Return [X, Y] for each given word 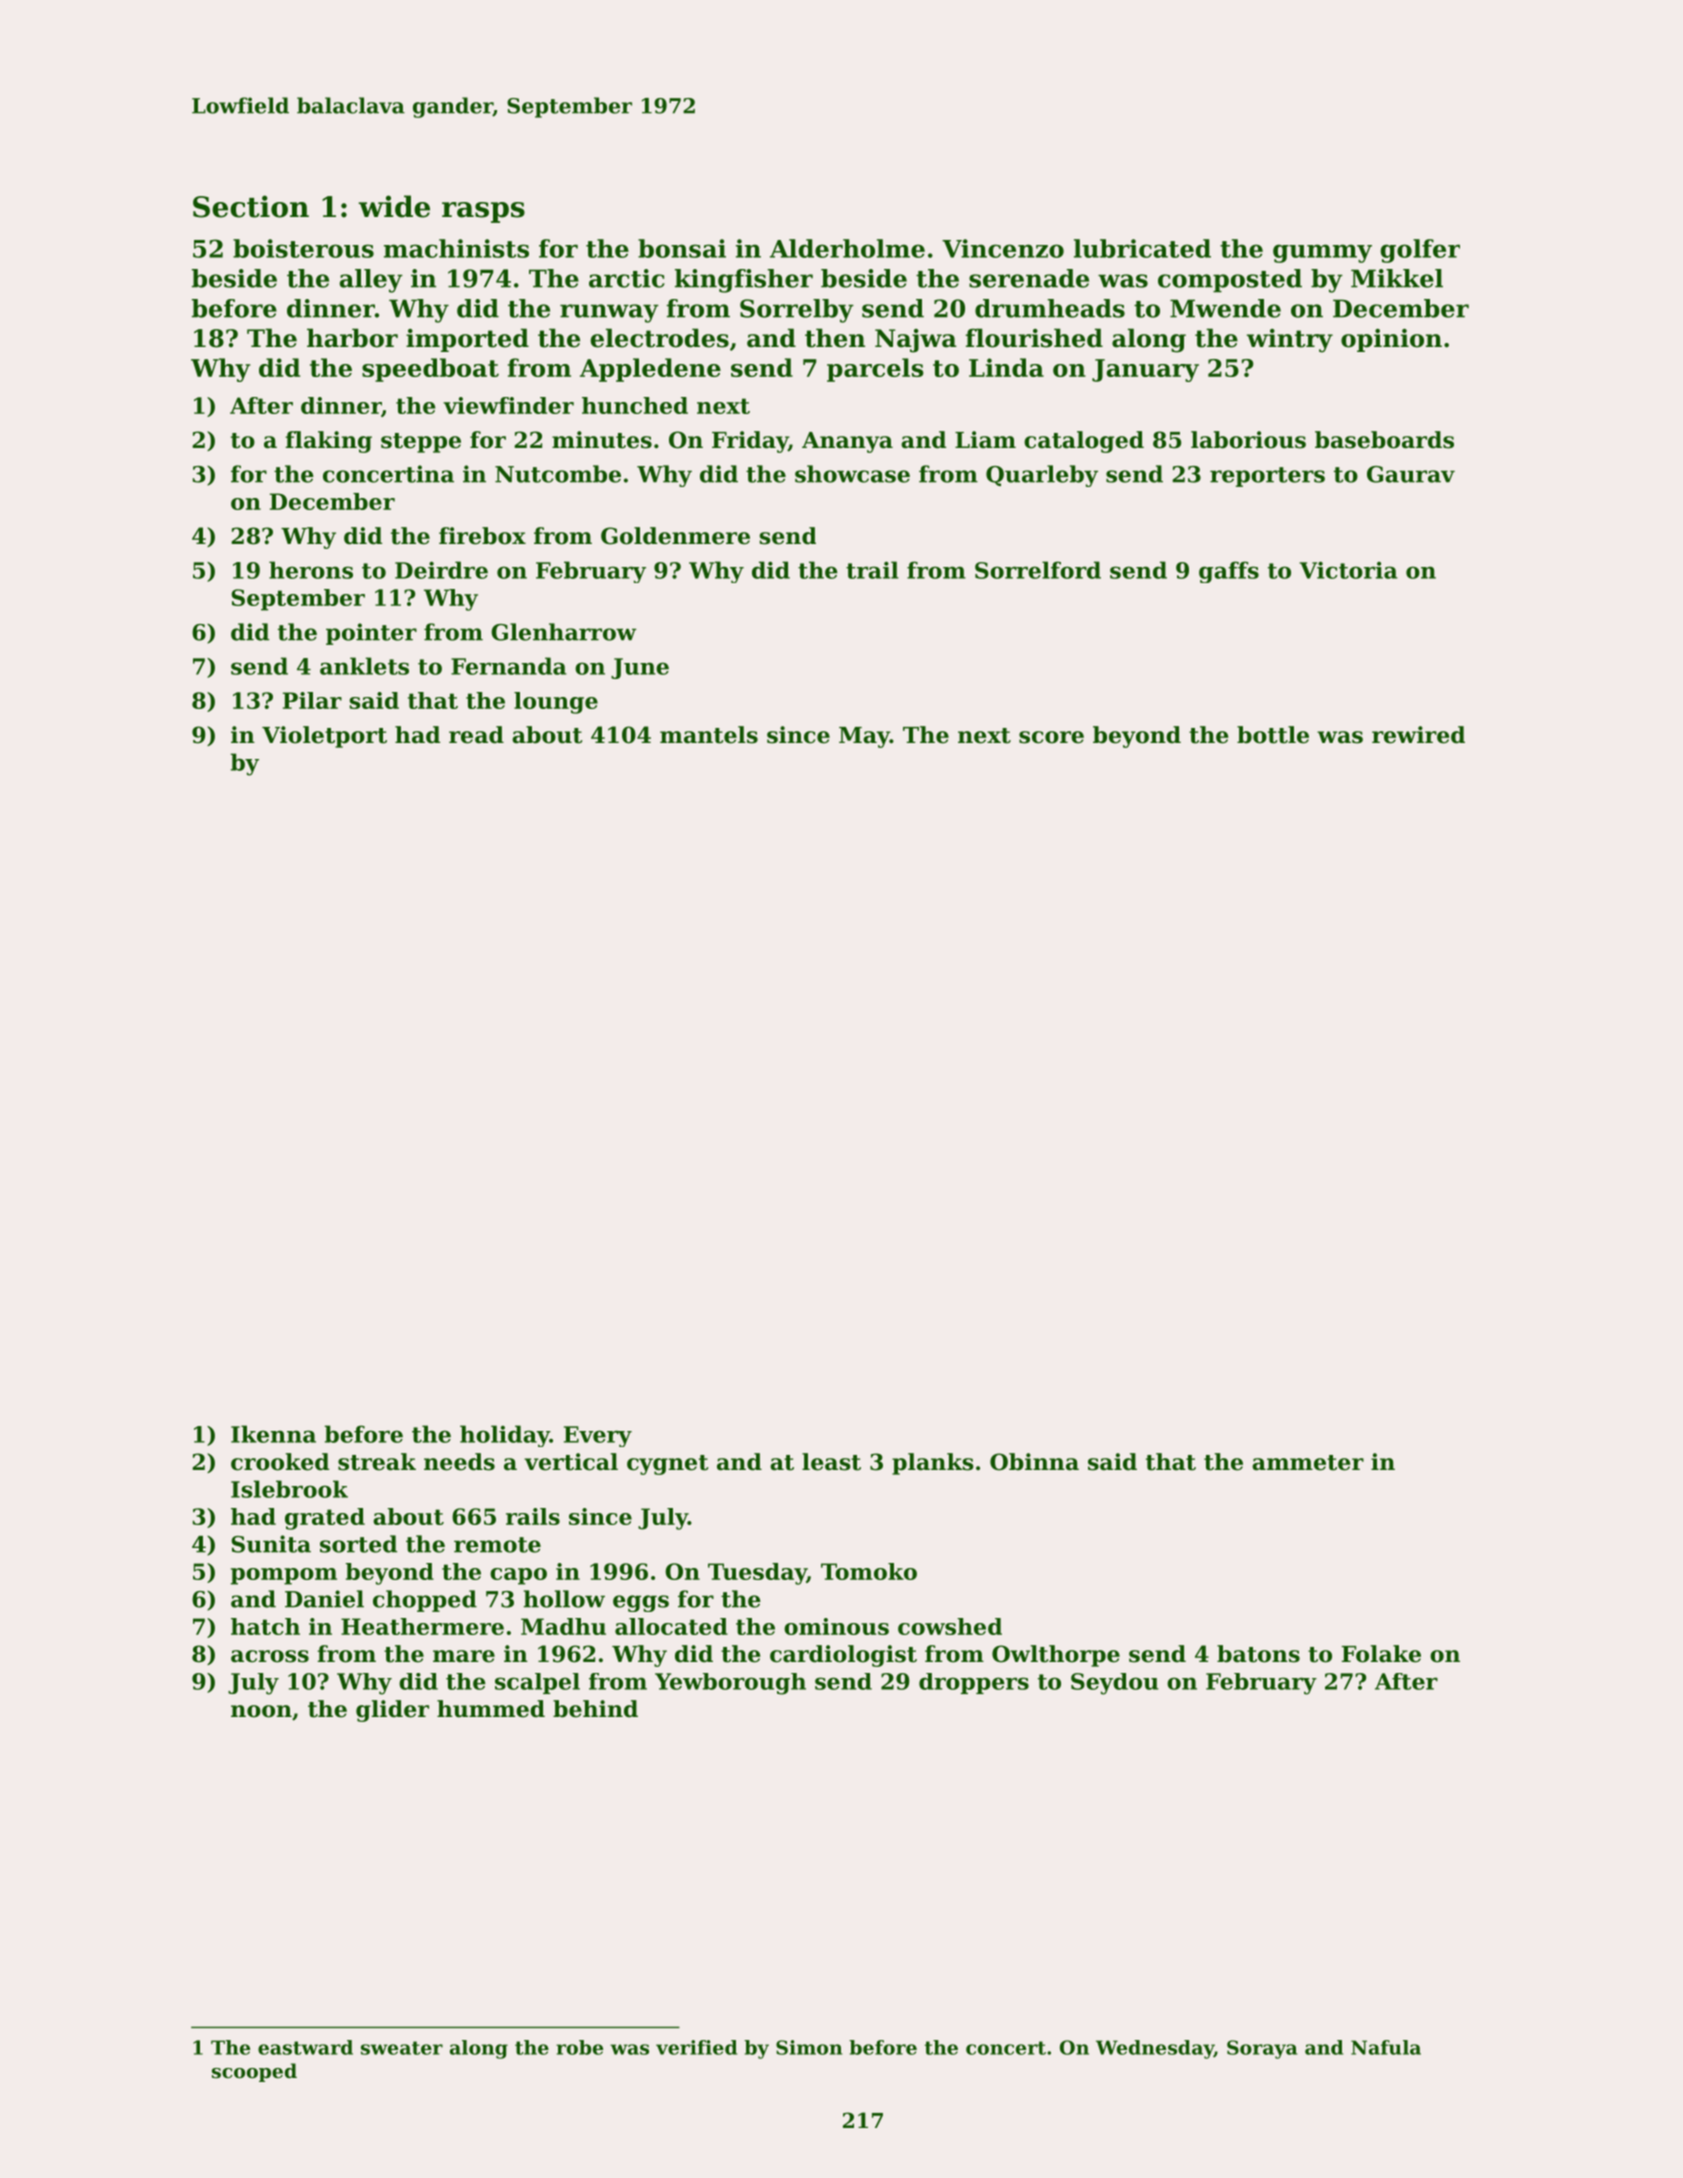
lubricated [1142, 248]
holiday [505, 1436]
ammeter [1308, 1463]
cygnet [668, 1465]
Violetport [324, 737]
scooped [254, 2072]
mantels [709, 735]
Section [251, 206]
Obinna [1034, 1462]
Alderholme [847, 248]
